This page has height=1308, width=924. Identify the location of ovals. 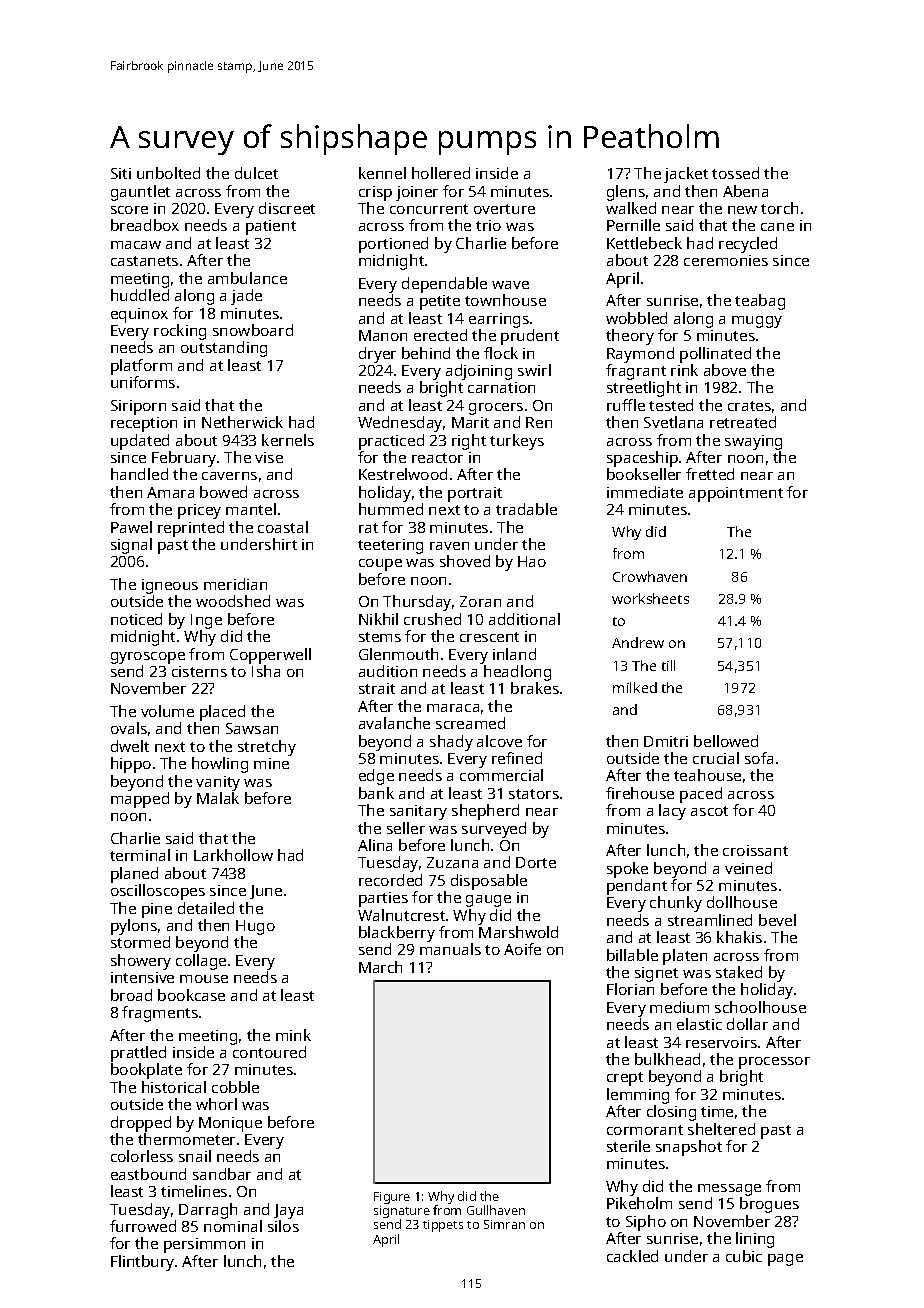
(129, 728).
